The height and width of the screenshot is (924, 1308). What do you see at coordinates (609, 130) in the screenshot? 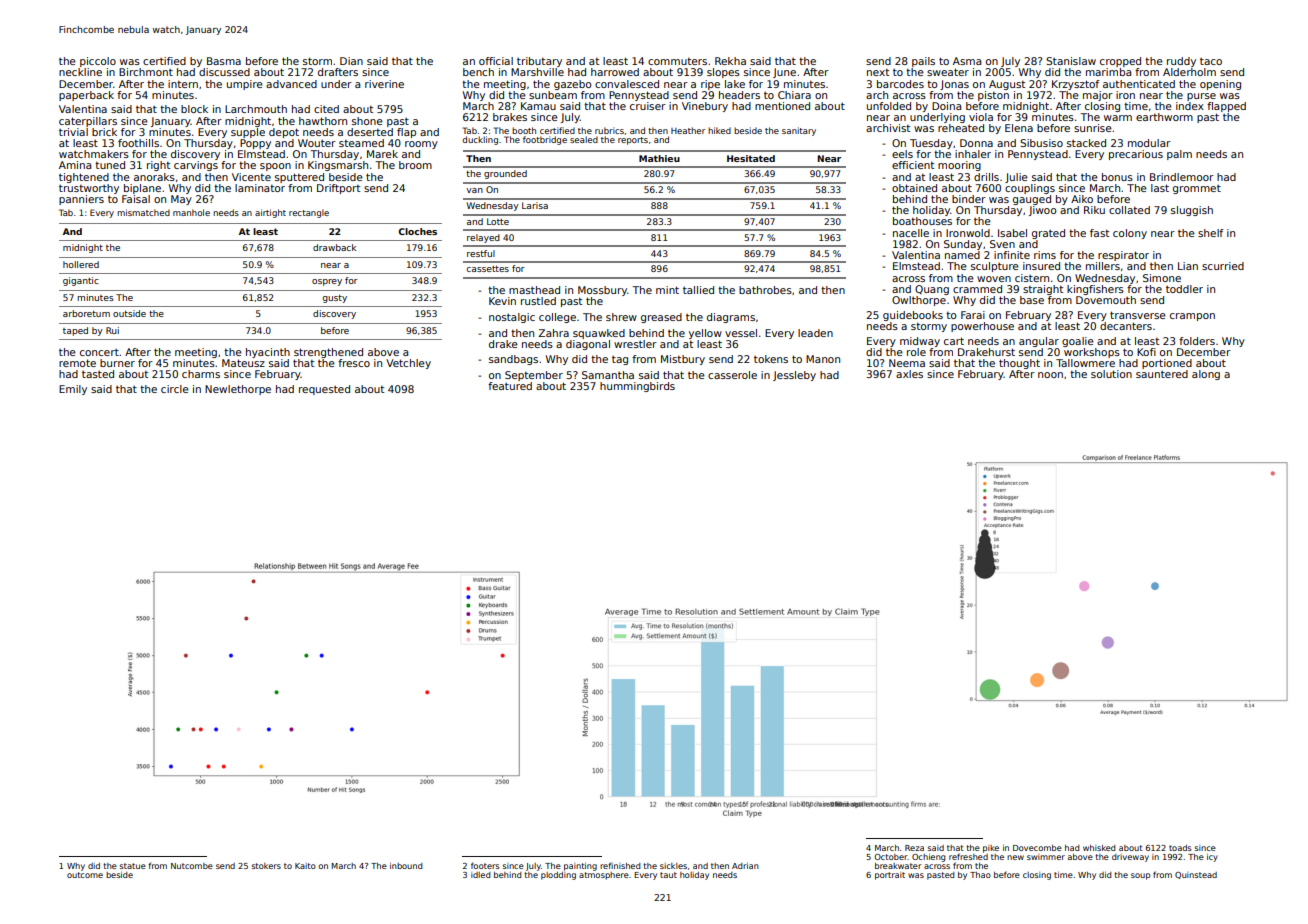
I see `rubrics` at bounding box center [609, 130].
